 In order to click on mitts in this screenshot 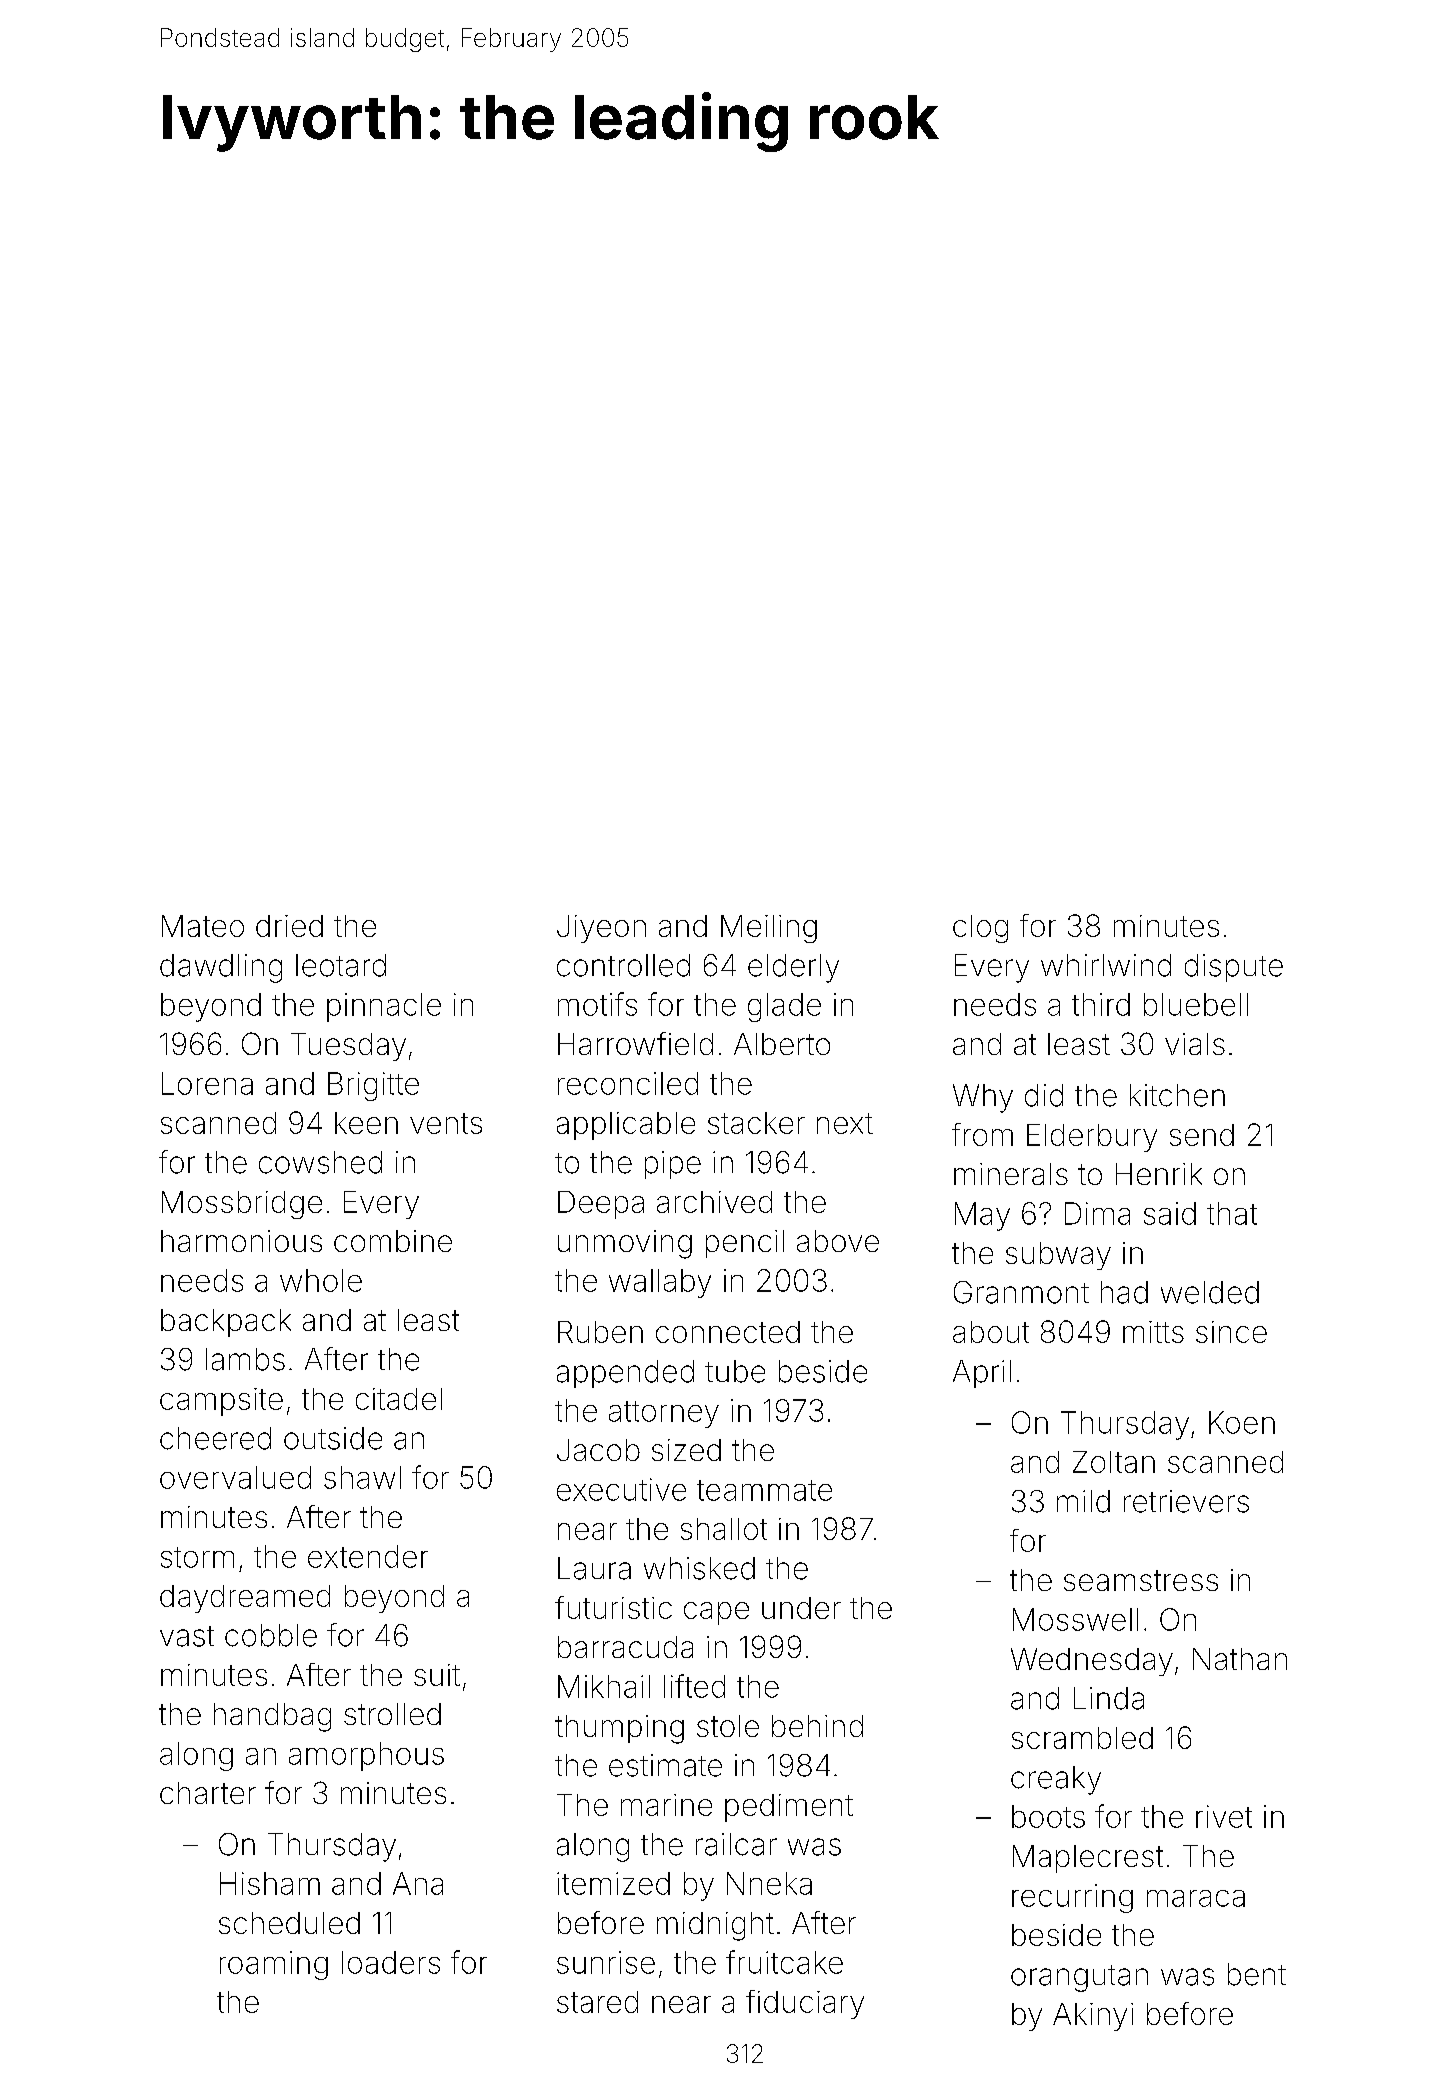, I will do `click(1153, 1332)`.
